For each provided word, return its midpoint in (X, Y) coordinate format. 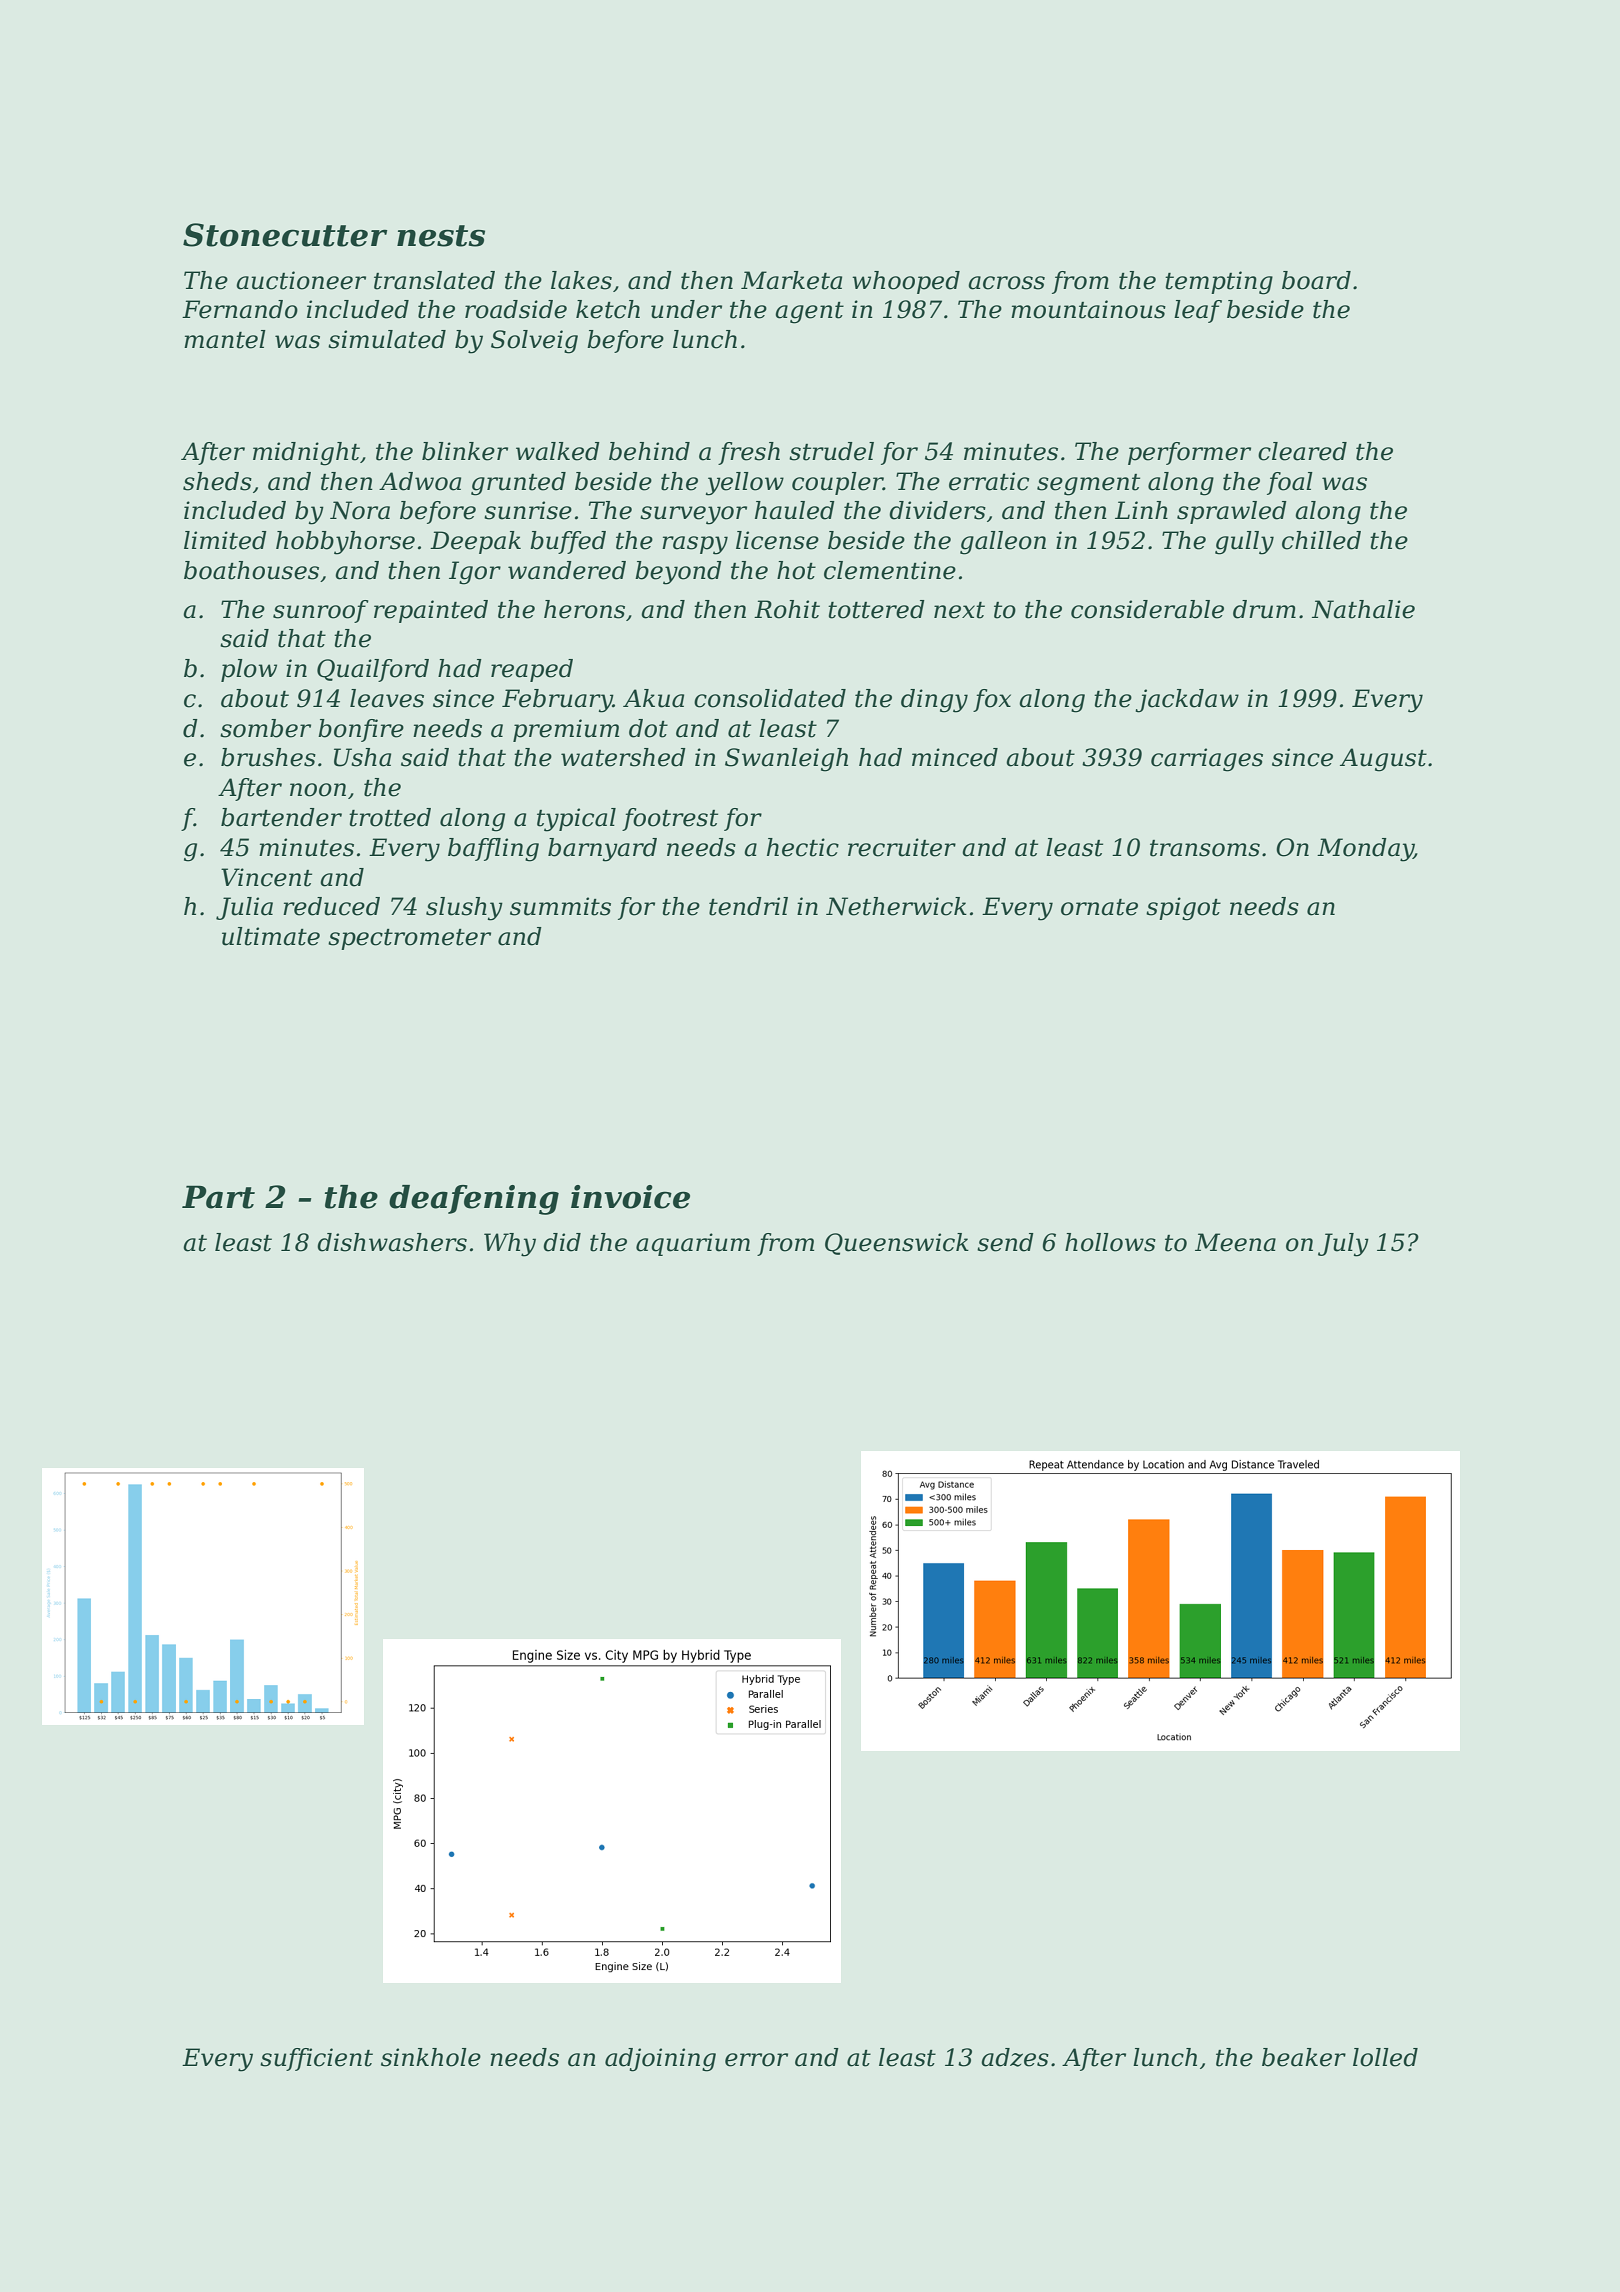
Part (218, 1197)
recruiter (902, 847)
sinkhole (431, 2057)
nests (441, 236)
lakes (581, 280)
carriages (1207, 760)
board (1316, 280)
